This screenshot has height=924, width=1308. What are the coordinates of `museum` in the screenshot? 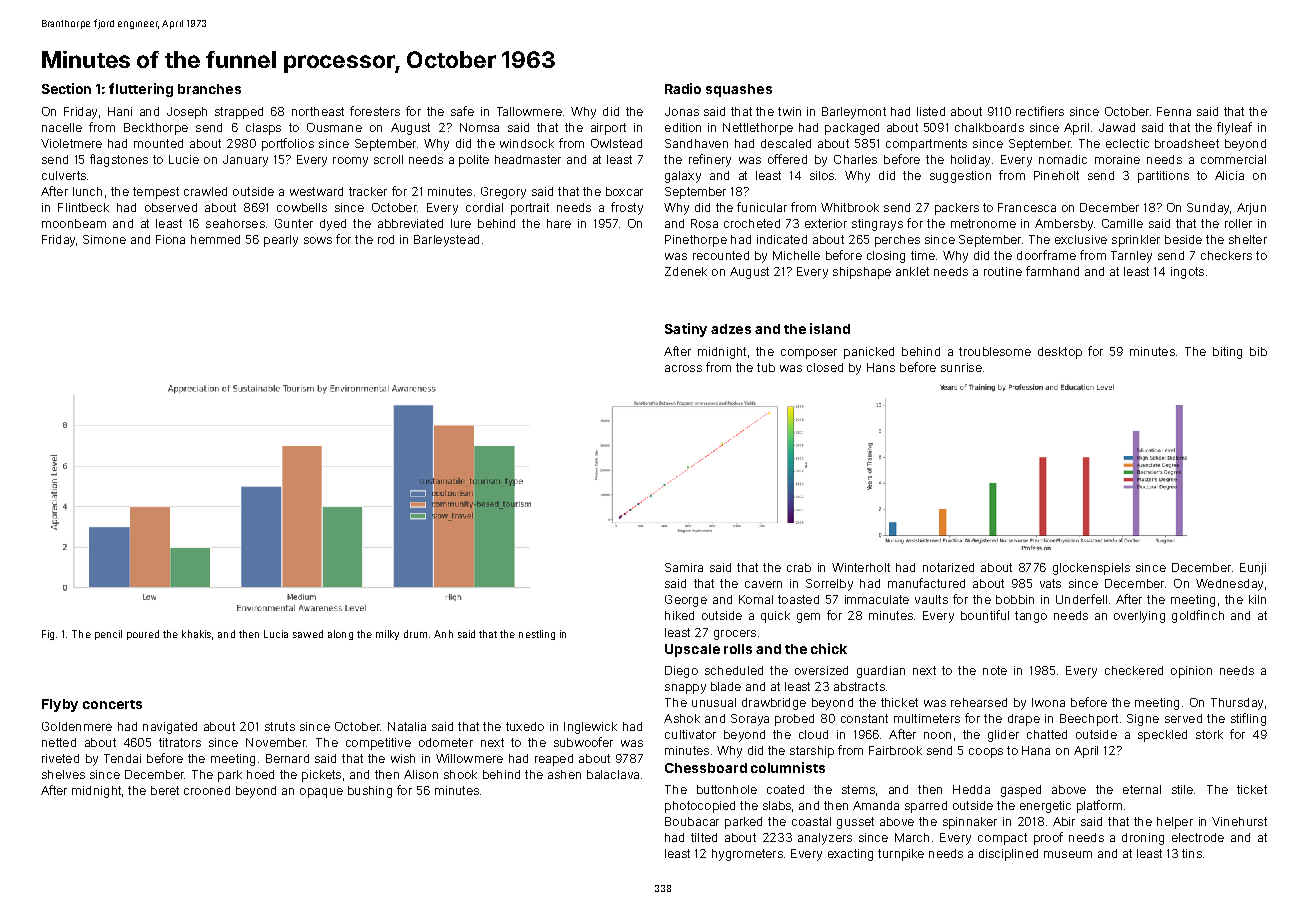 It's located at (1068, 854).
